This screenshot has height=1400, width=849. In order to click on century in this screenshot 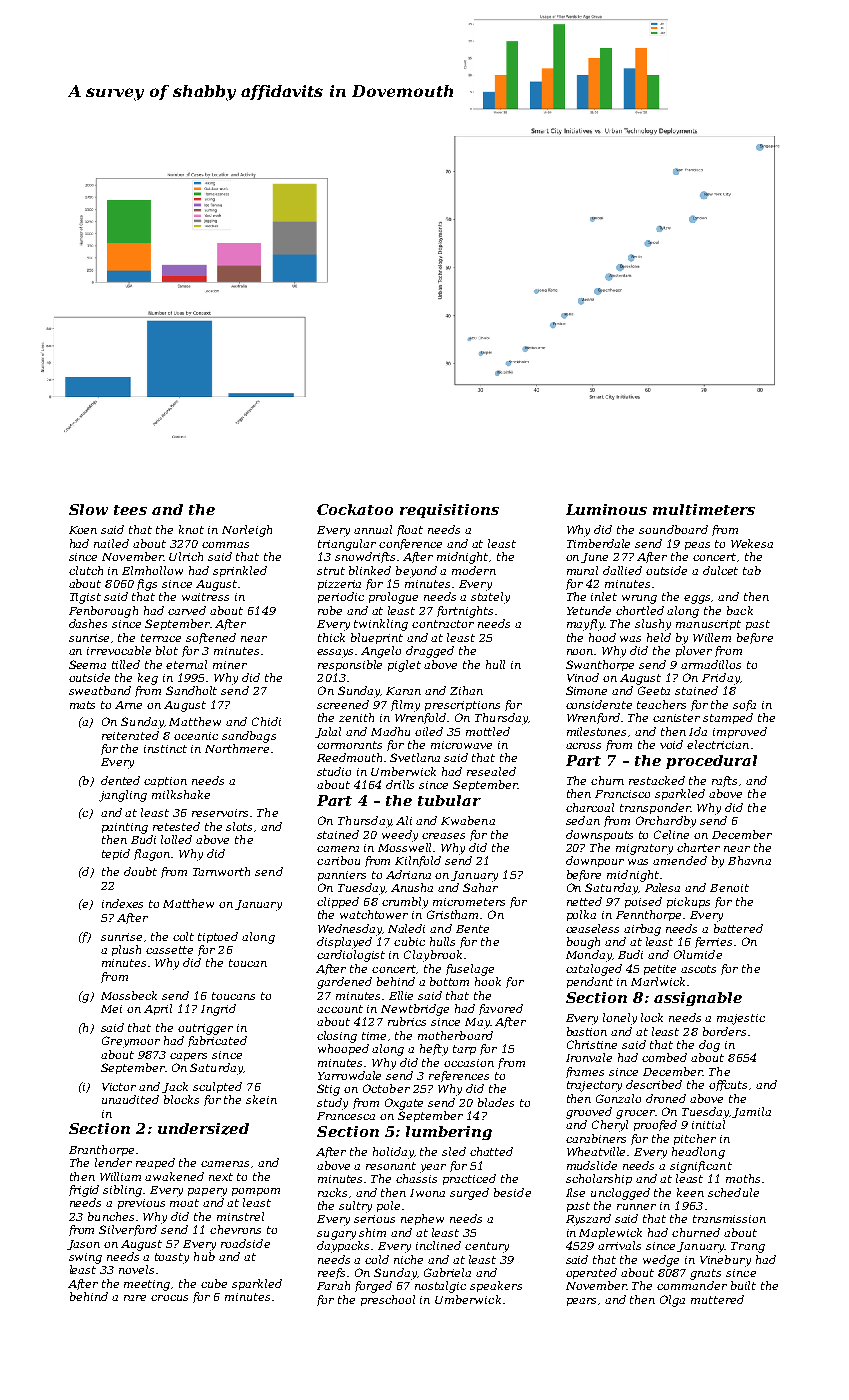, I will do `click(487, 1247)`.
